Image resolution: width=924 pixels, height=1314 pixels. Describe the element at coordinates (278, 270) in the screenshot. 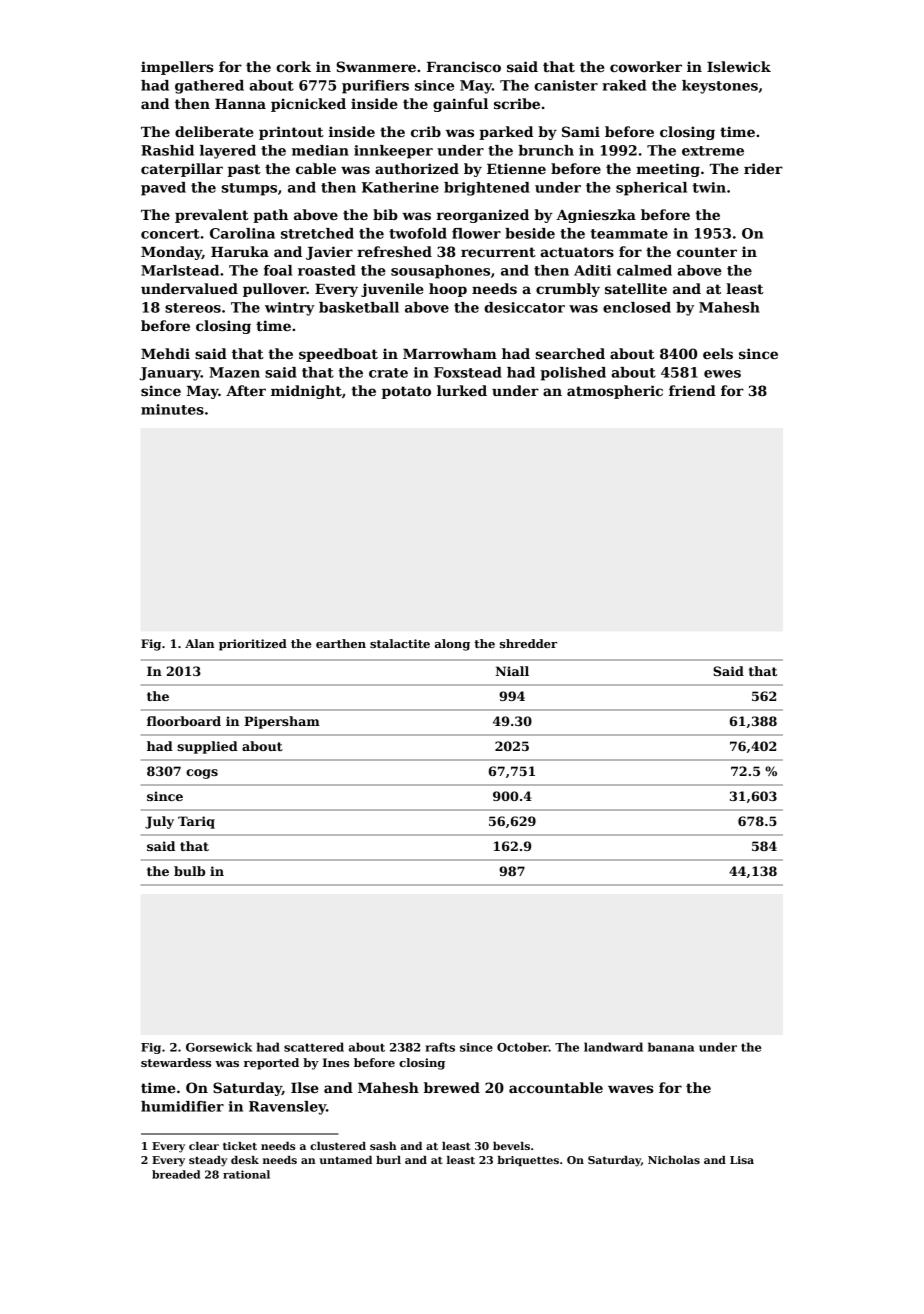

I see `foal` at that location.
